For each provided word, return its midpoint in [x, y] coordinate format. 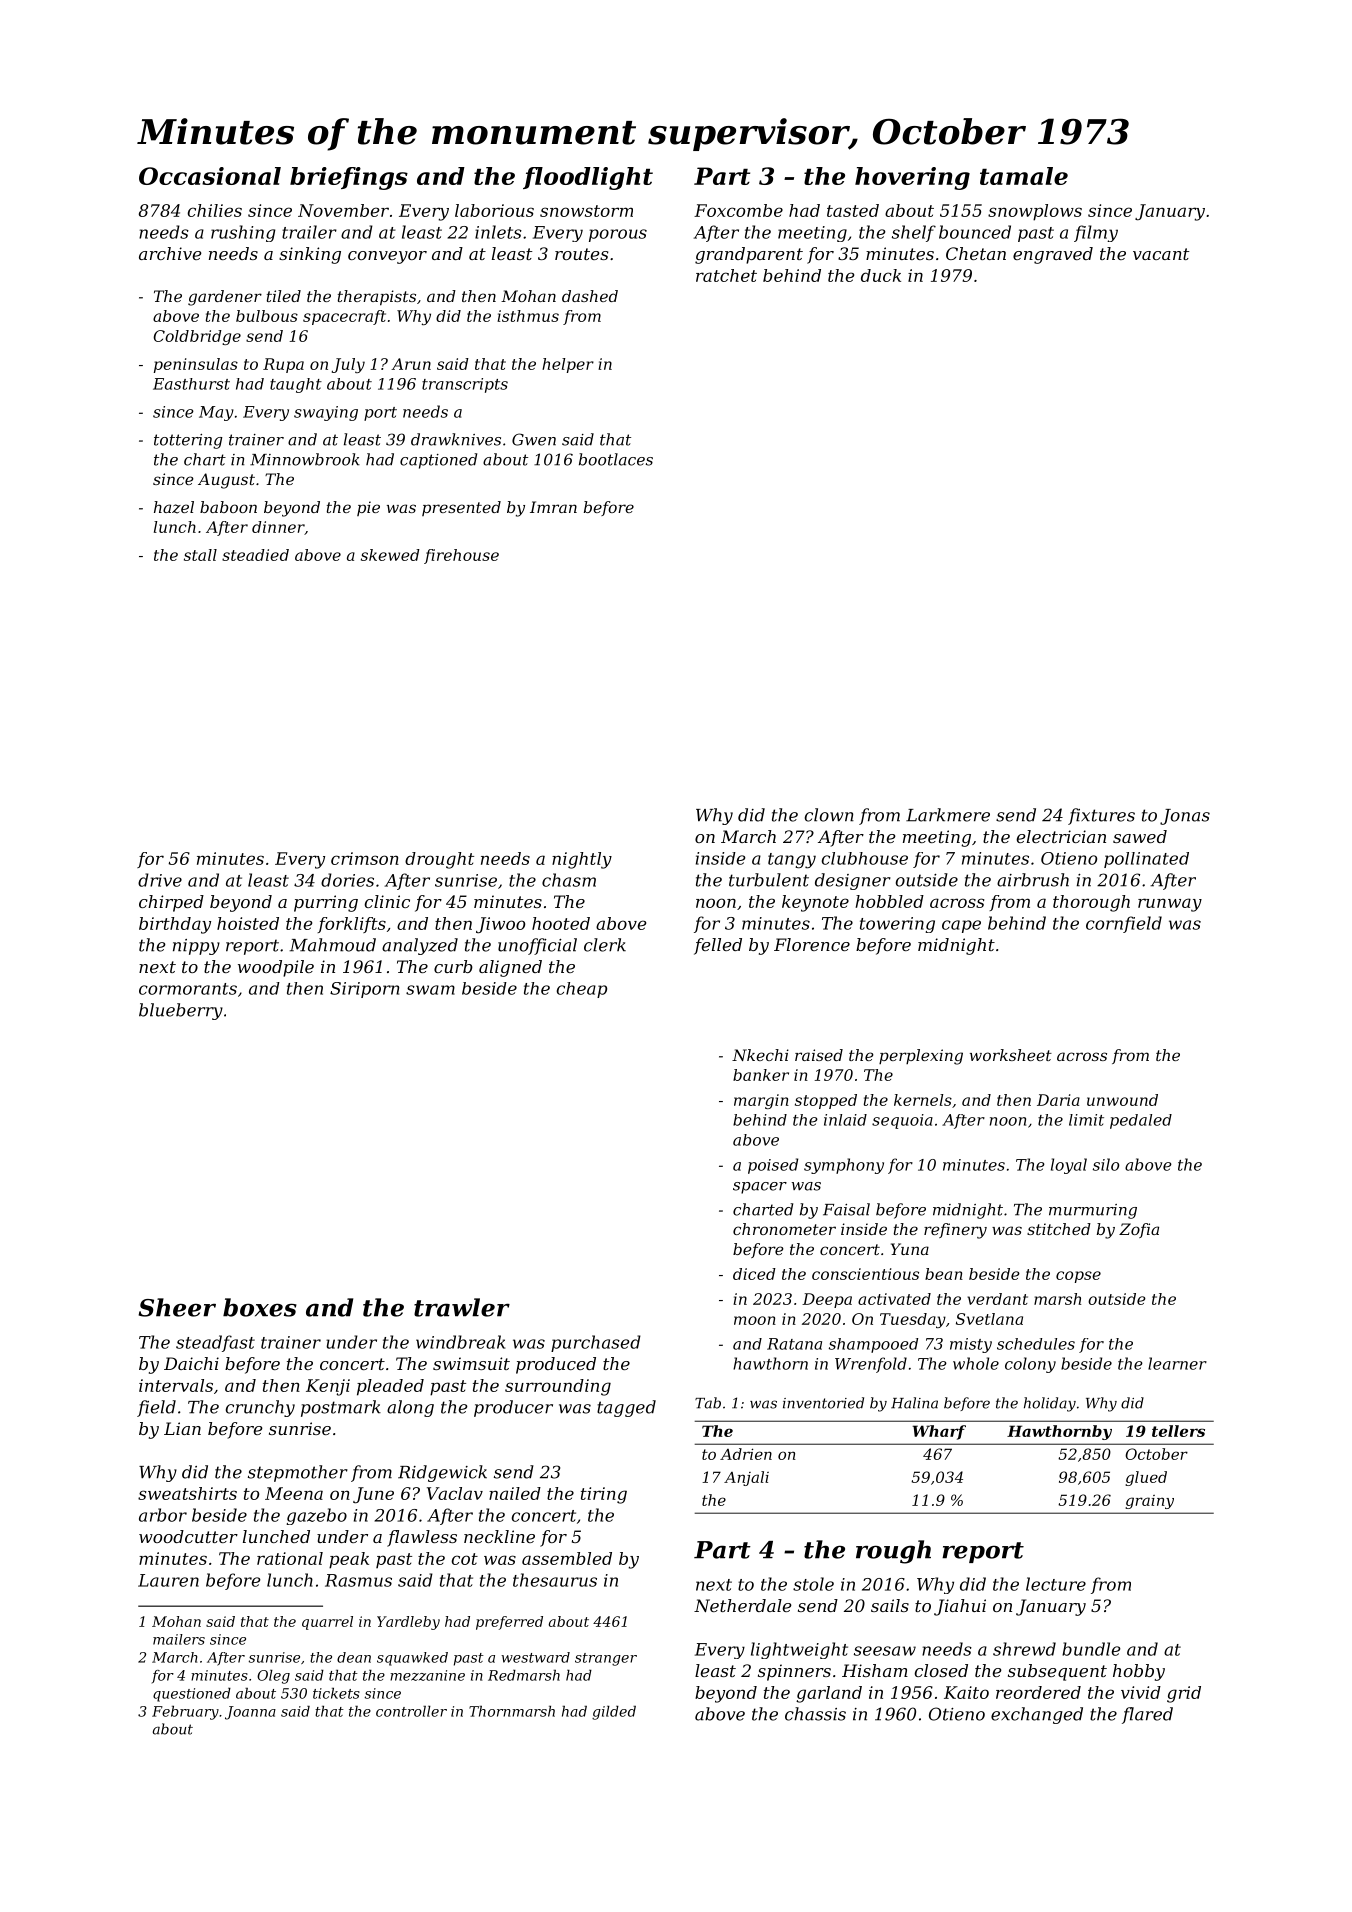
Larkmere [948, 815]
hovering [912, 178]
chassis [815, 1714]
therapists [377, 298]
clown [829, 815]
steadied [255, 555]
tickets [336, 1693]
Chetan [976, 253]
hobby [1139, 1672]
